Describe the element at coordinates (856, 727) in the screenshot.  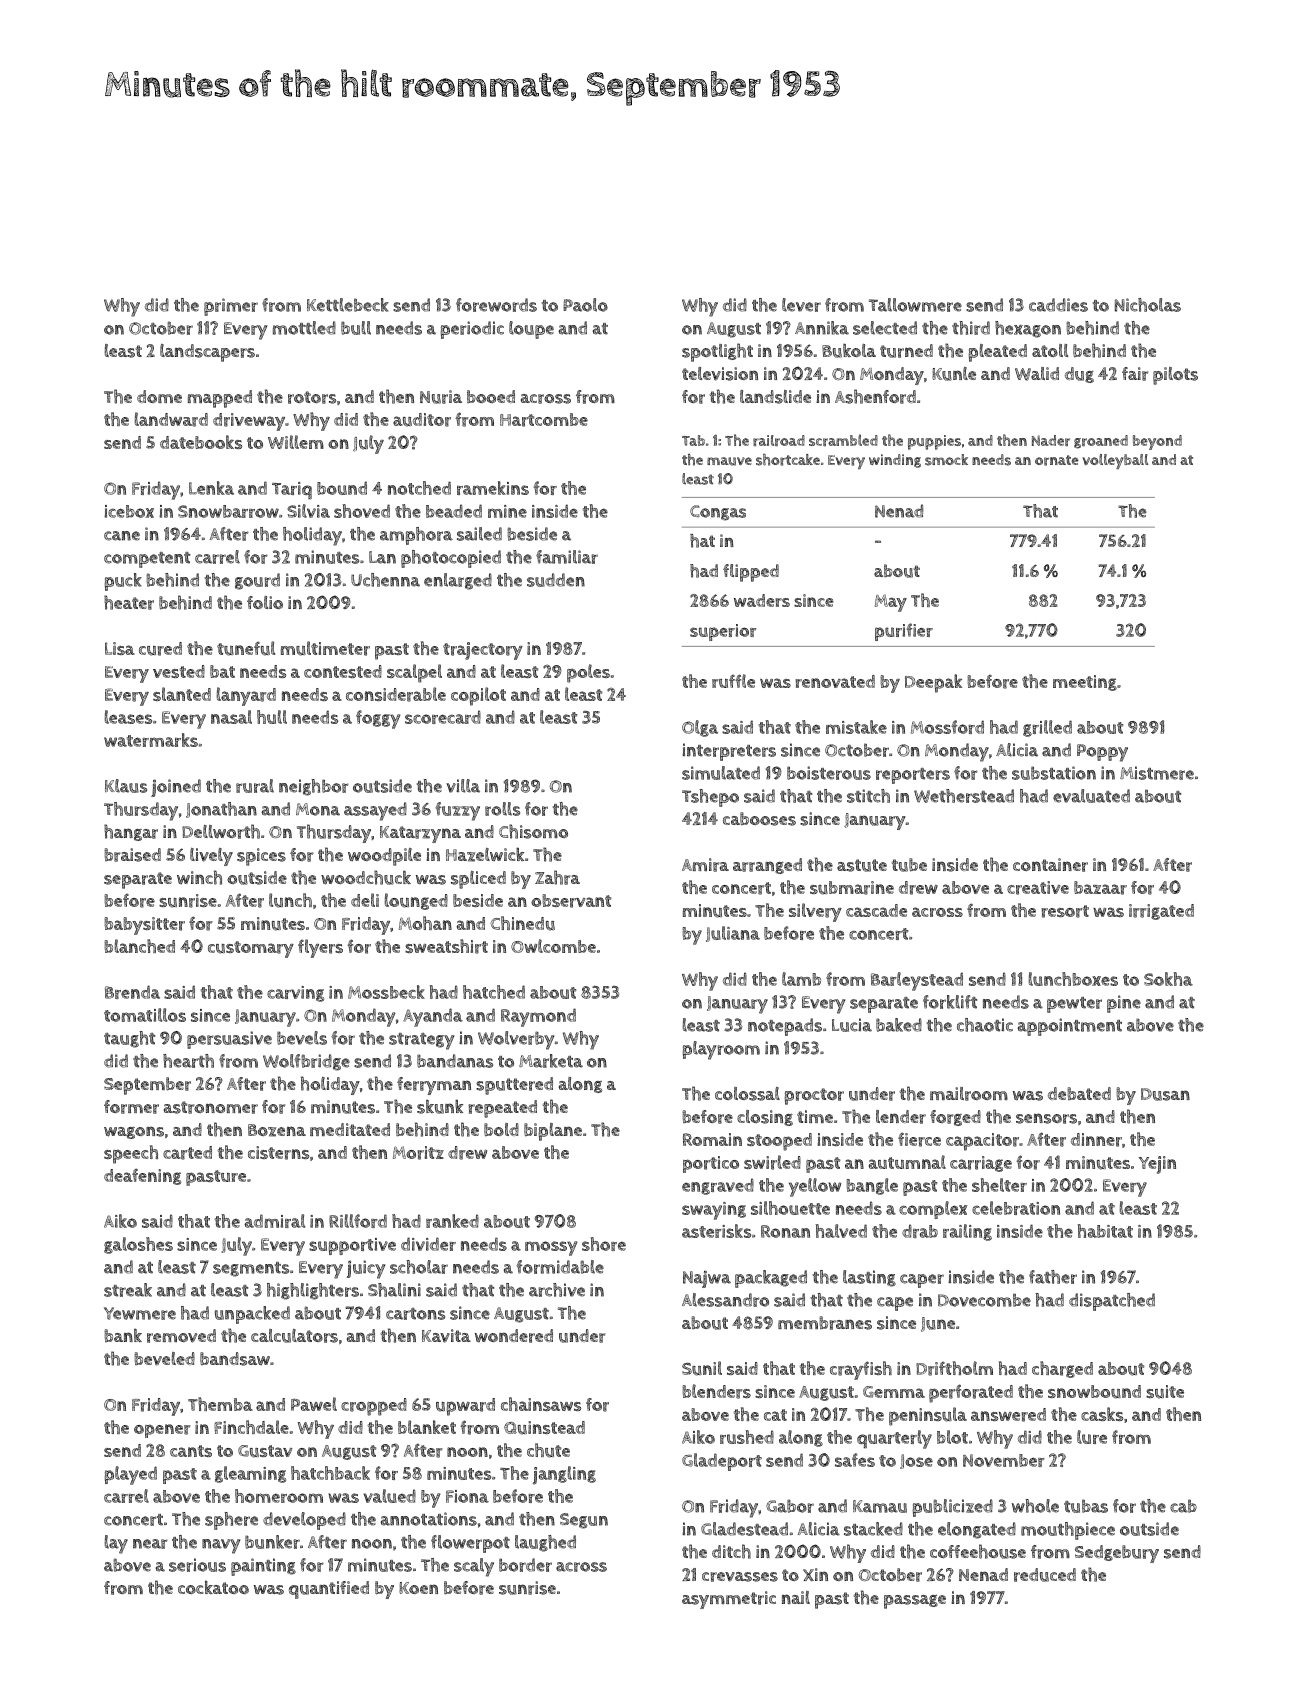
I see `mistake` at that location.
